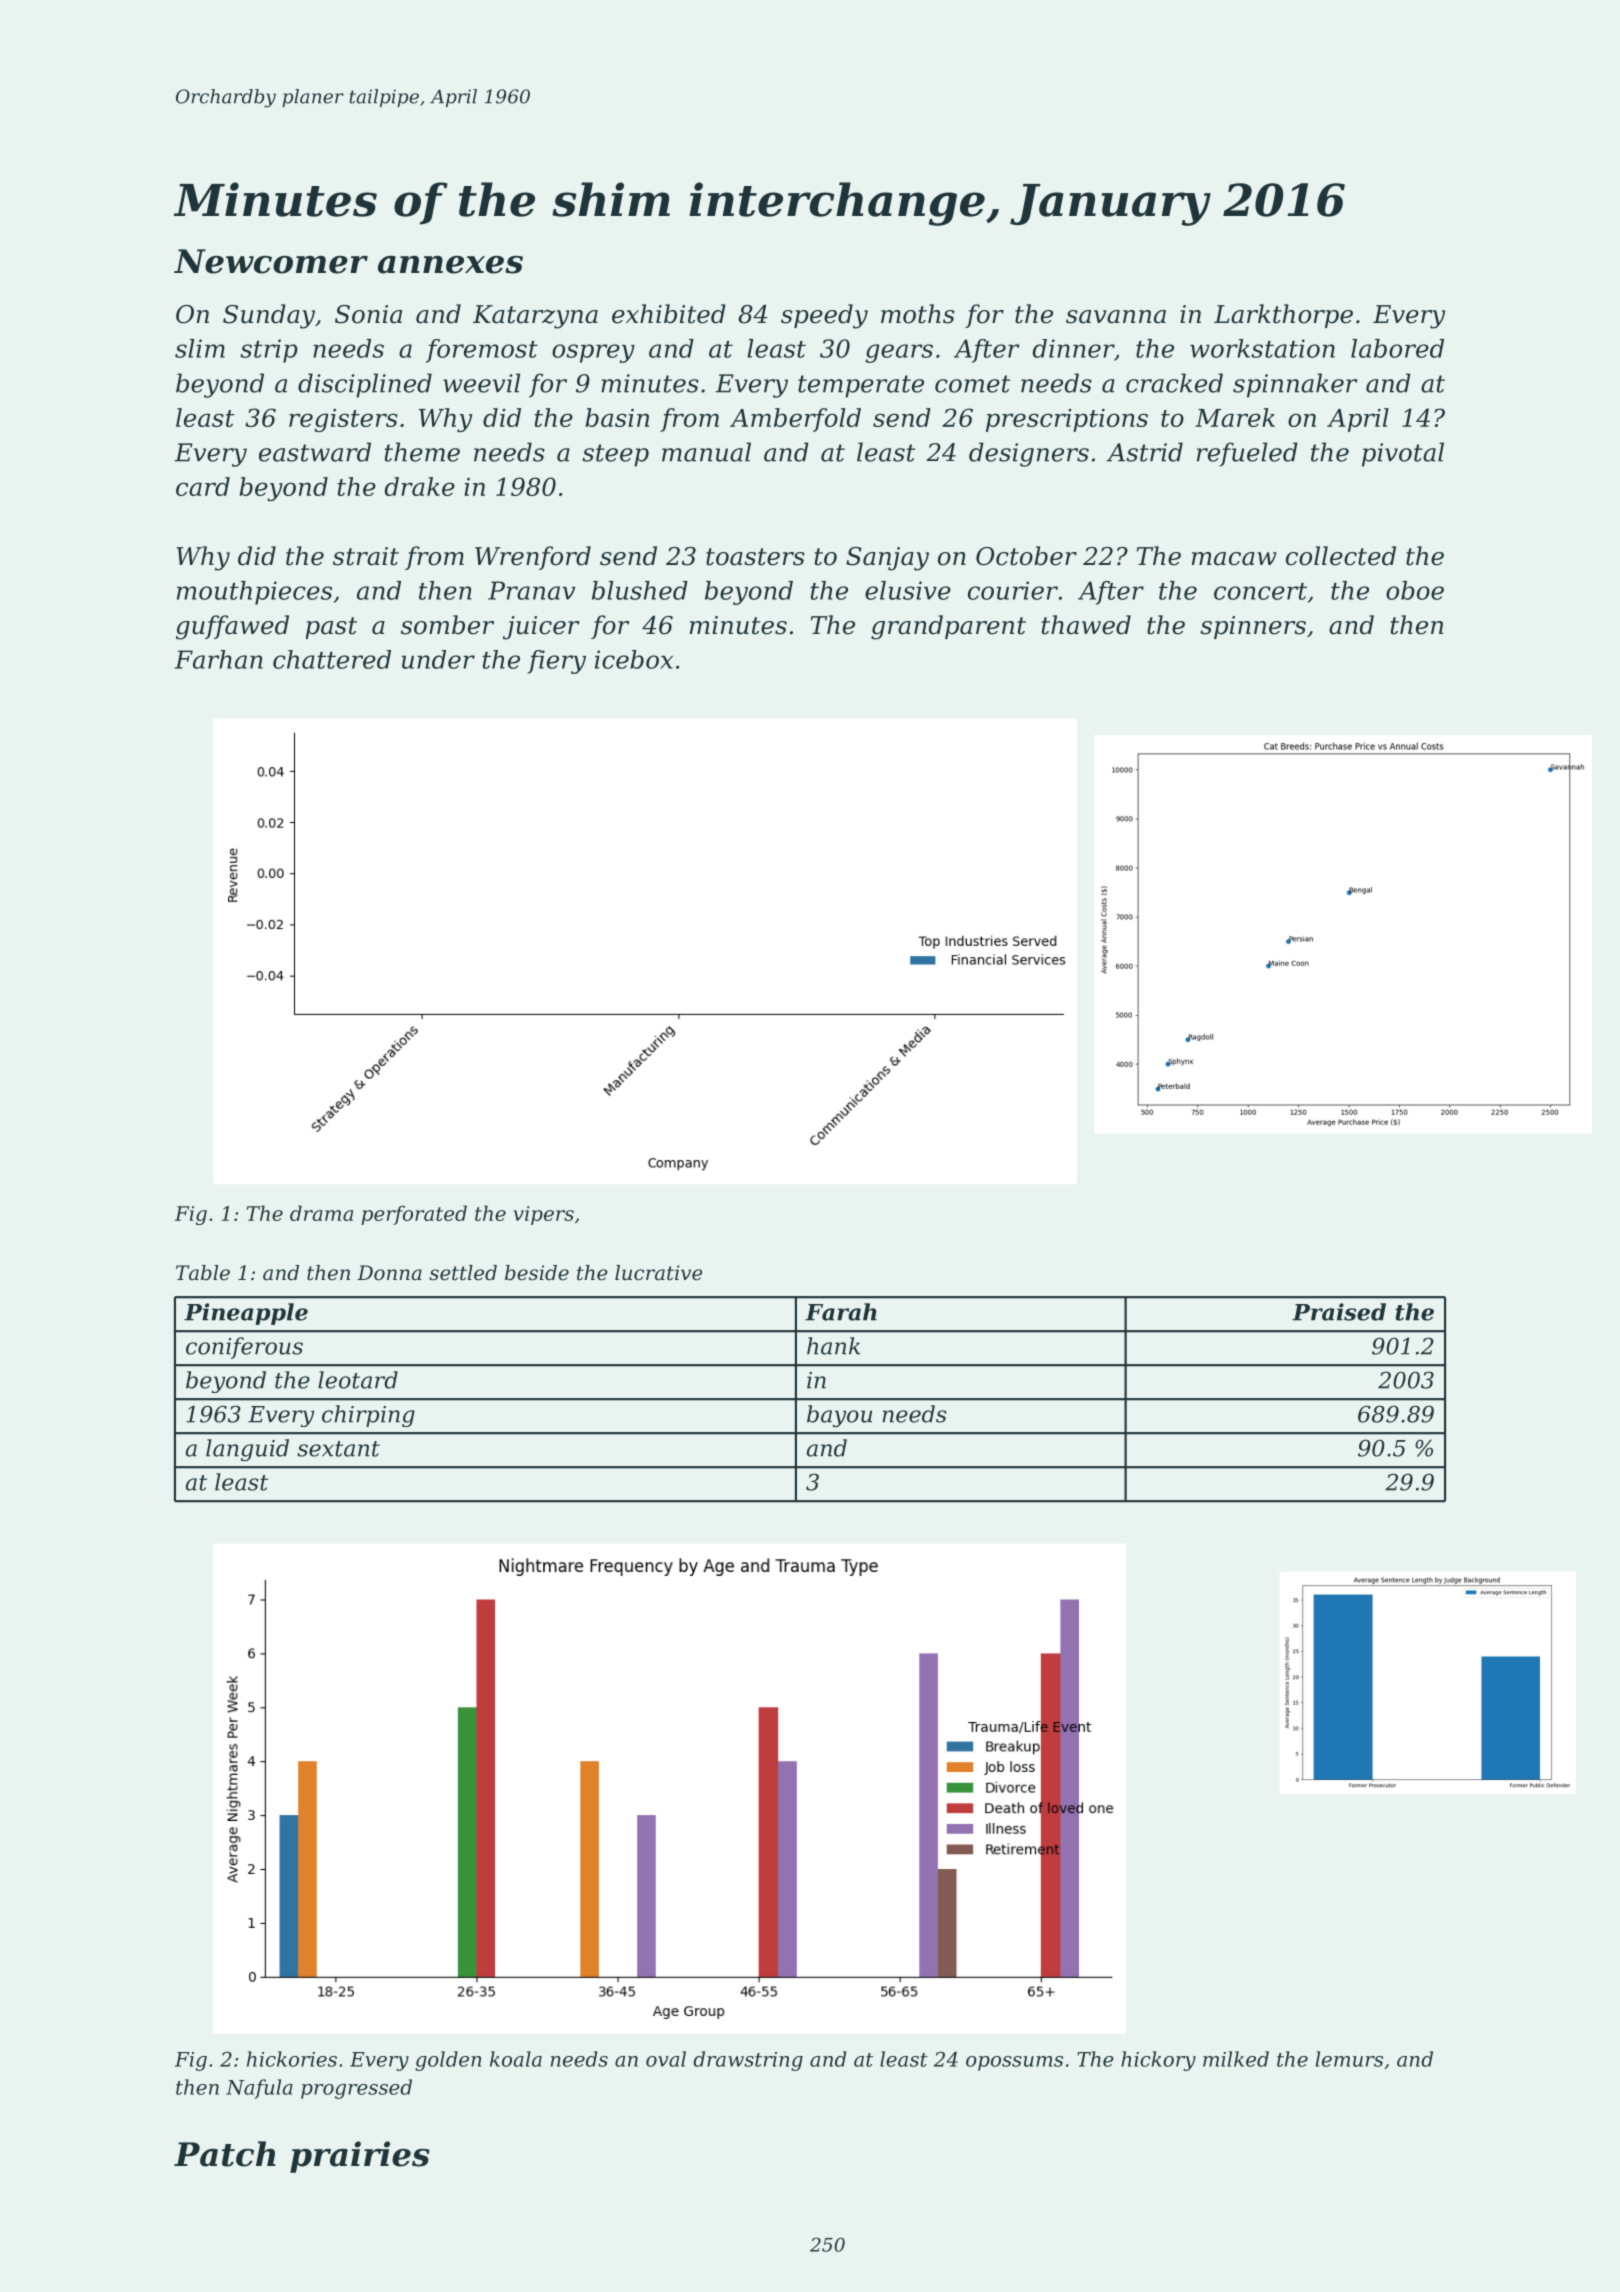 The image size is (1620, 2292). What do you see at coordinates (748, 2061) in the image?
I see `drawstring` at bounding box center [748, 2061].
